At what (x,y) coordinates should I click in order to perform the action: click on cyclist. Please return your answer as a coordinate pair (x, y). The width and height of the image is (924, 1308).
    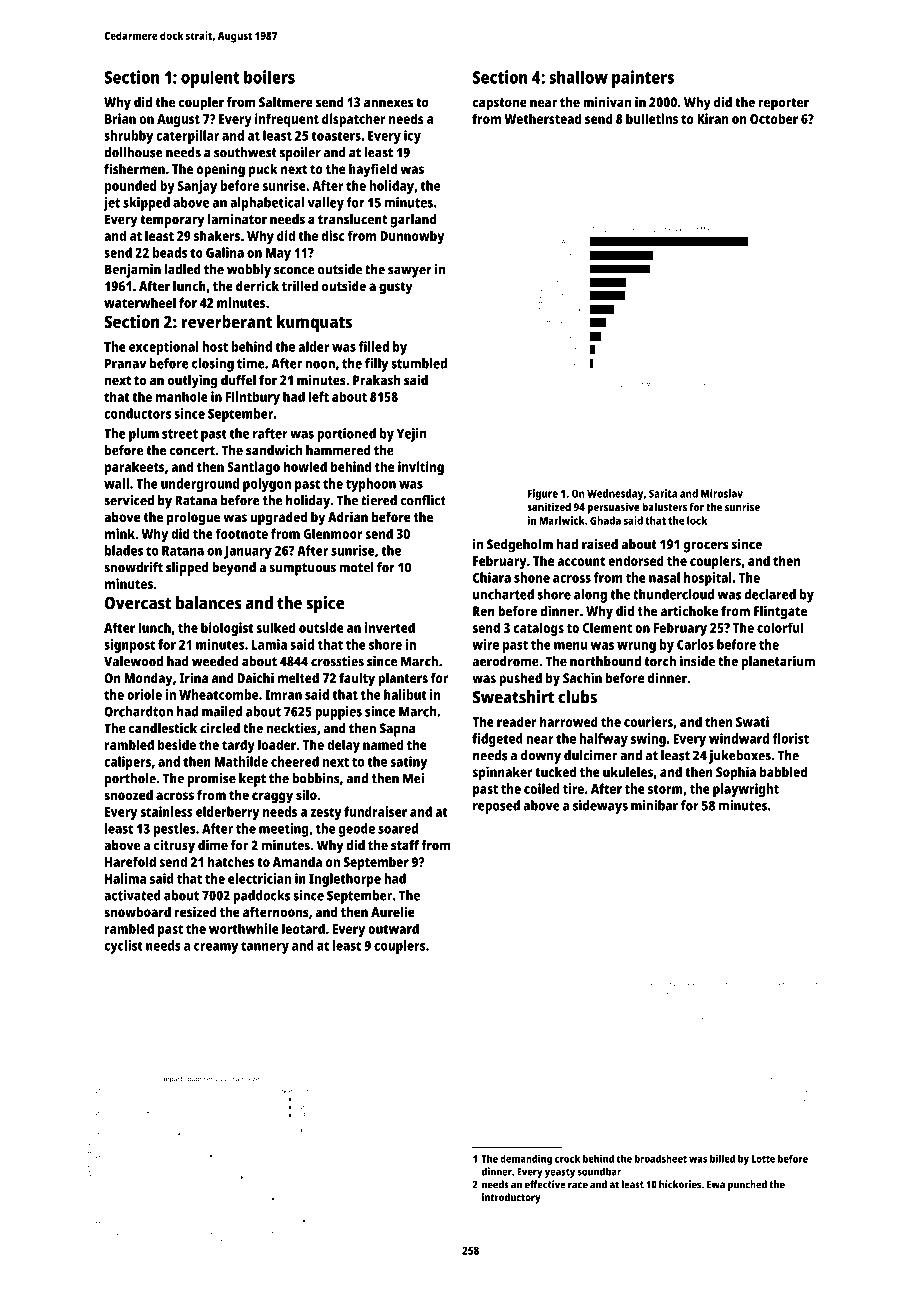
    Looking at the image, I should click on (123, 947).
